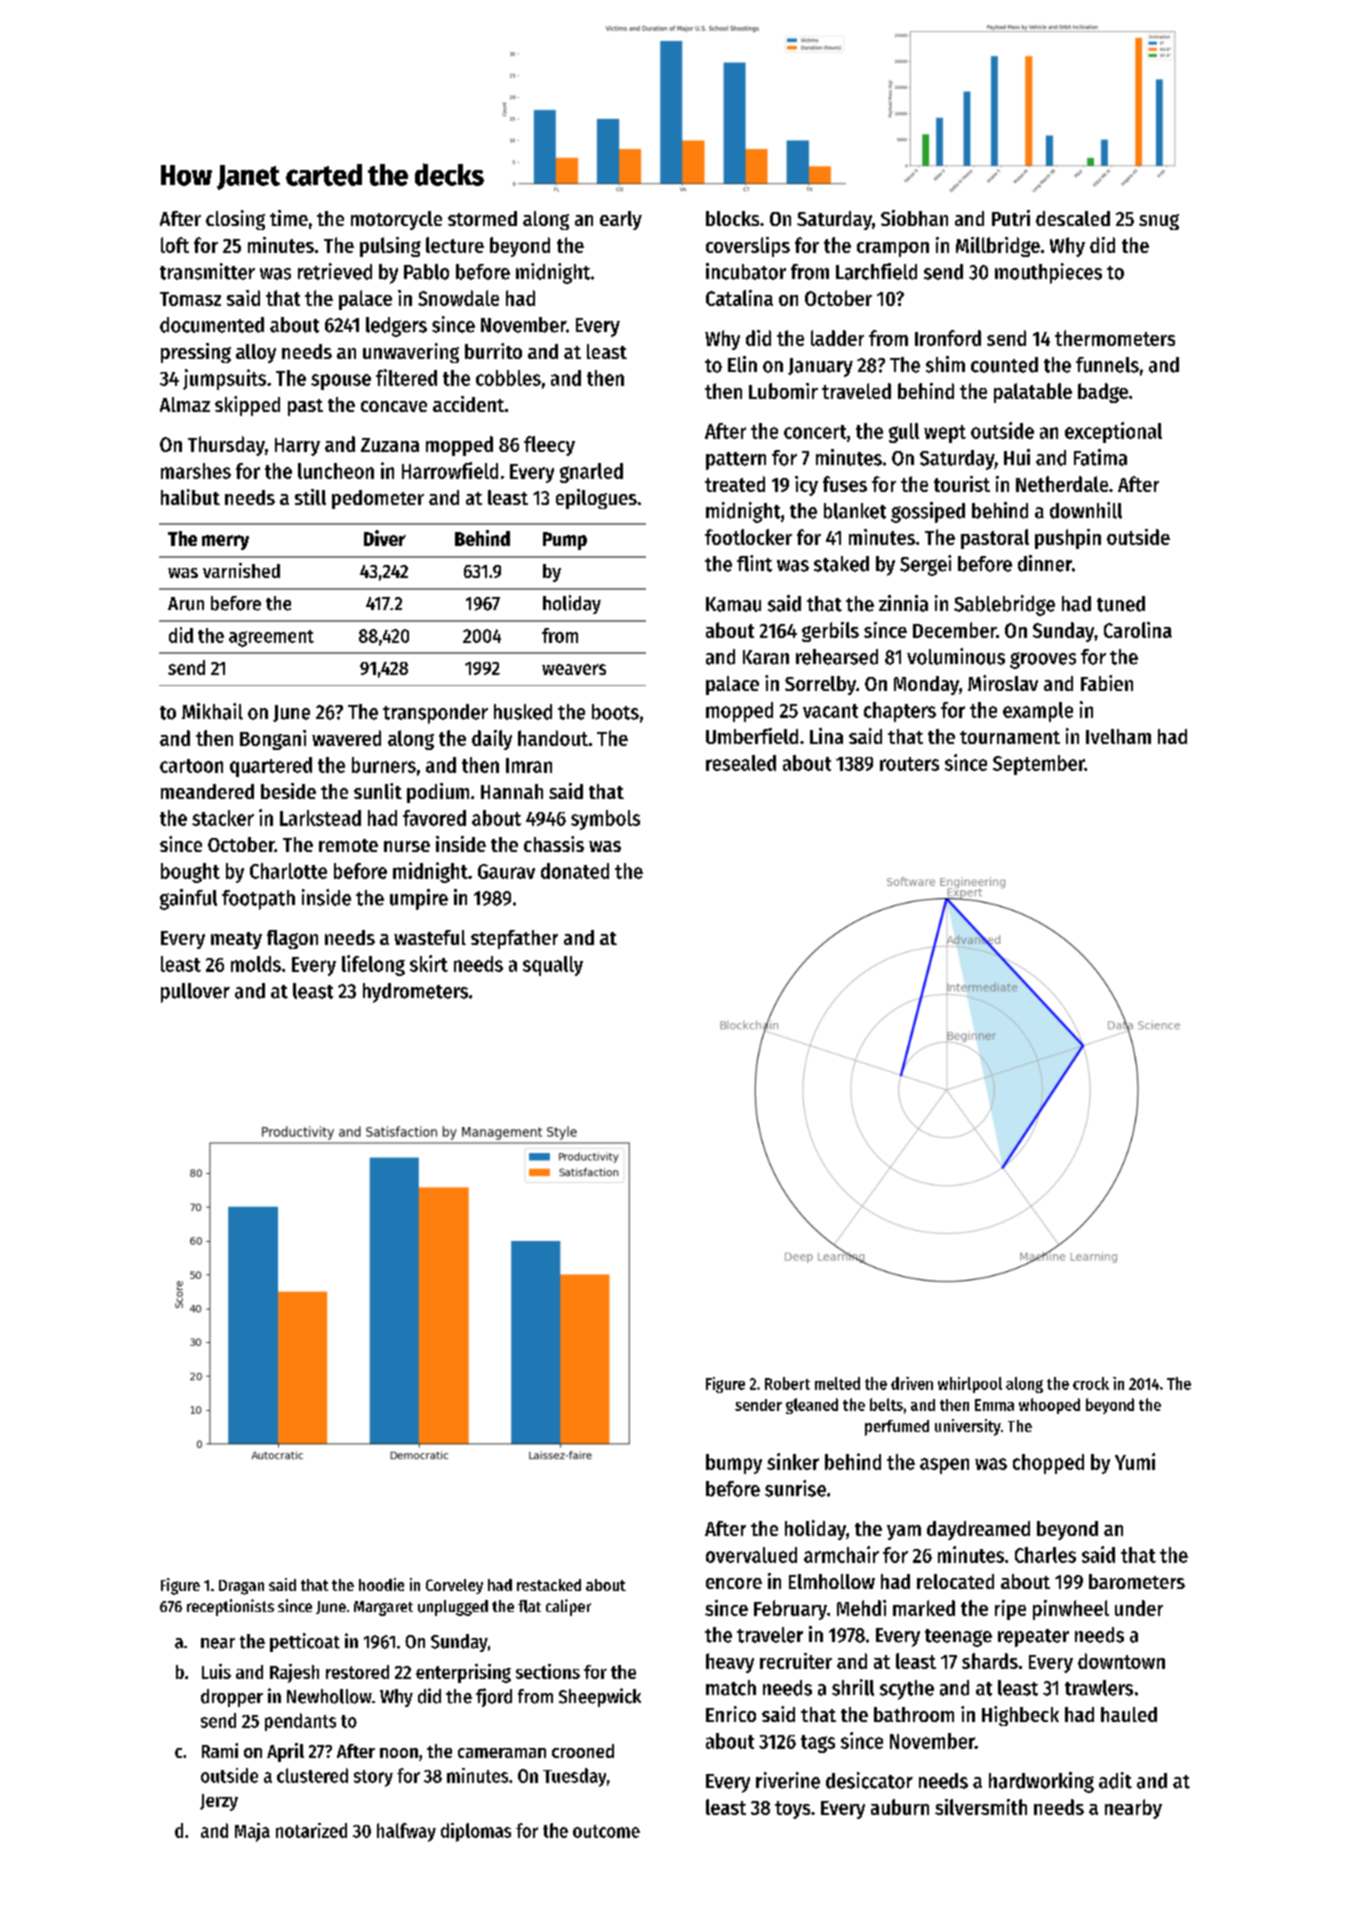 The height and width of the screenshot is (1911, 1351). Describe the element at coordinates (415, 993) in the screenshot. I see `hydrometers` at that location.
